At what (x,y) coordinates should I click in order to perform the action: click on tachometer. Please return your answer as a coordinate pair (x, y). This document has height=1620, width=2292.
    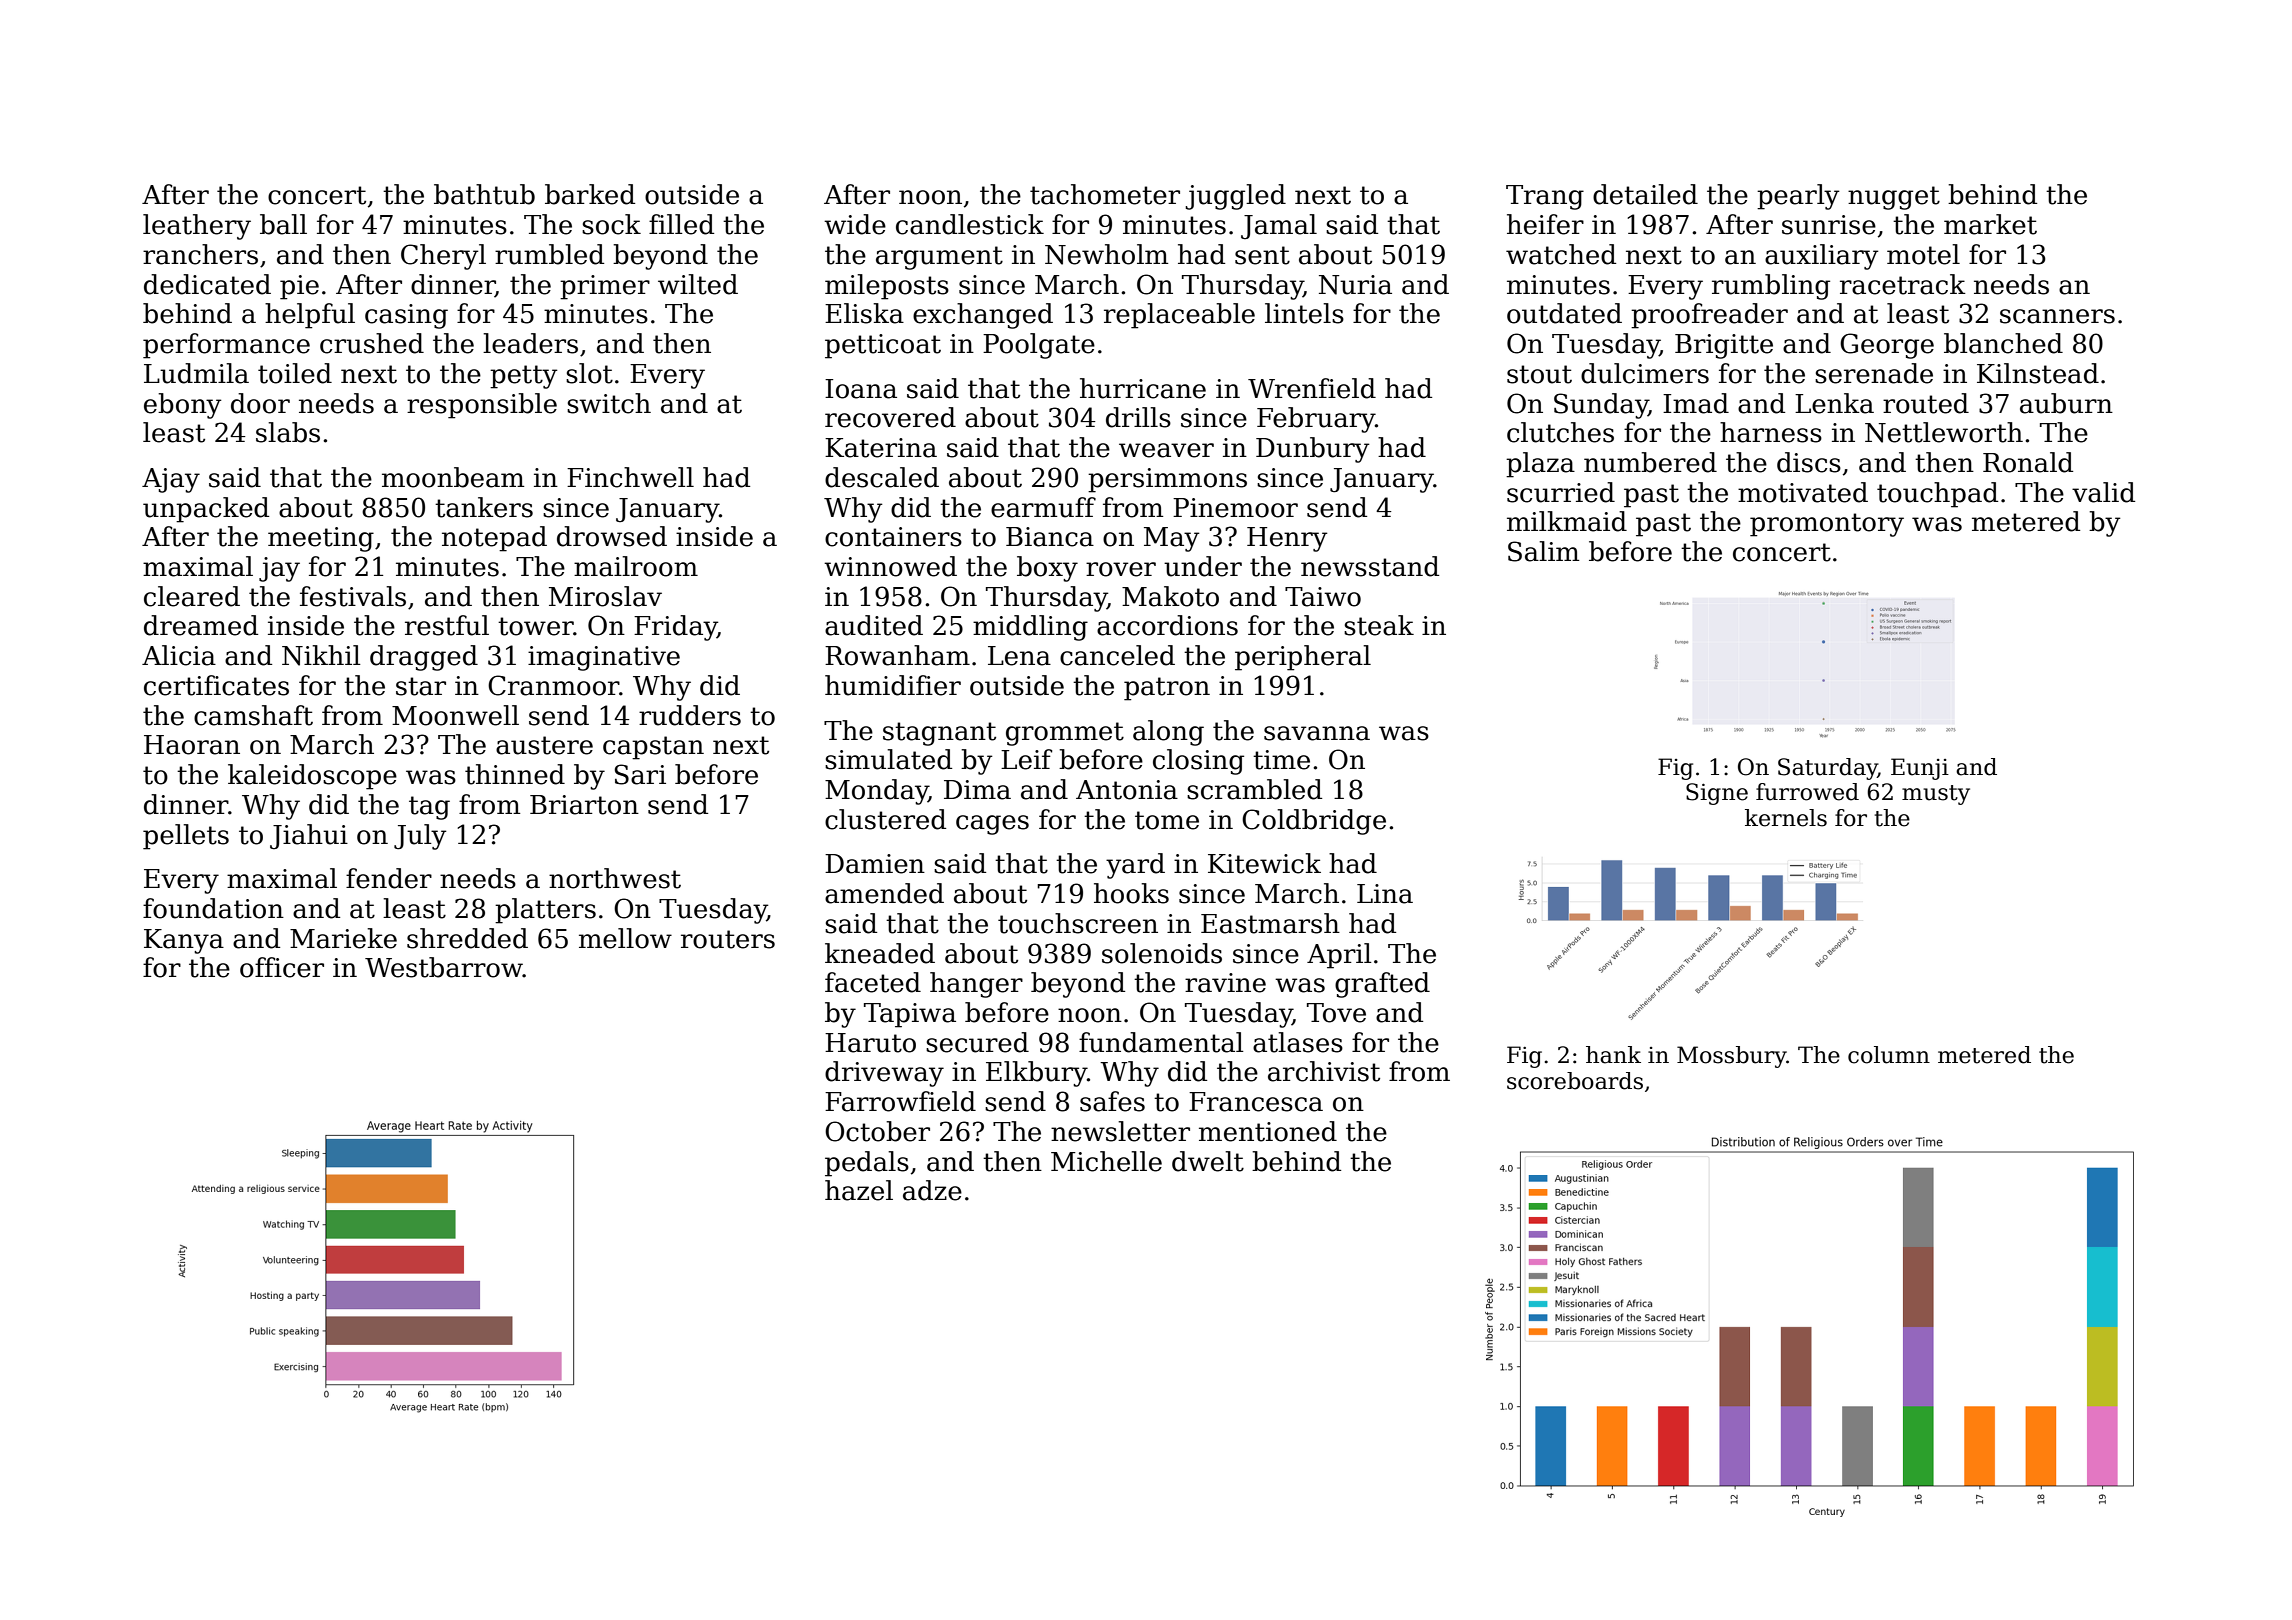
    Looking at the image, I should click on (1105, 194).
